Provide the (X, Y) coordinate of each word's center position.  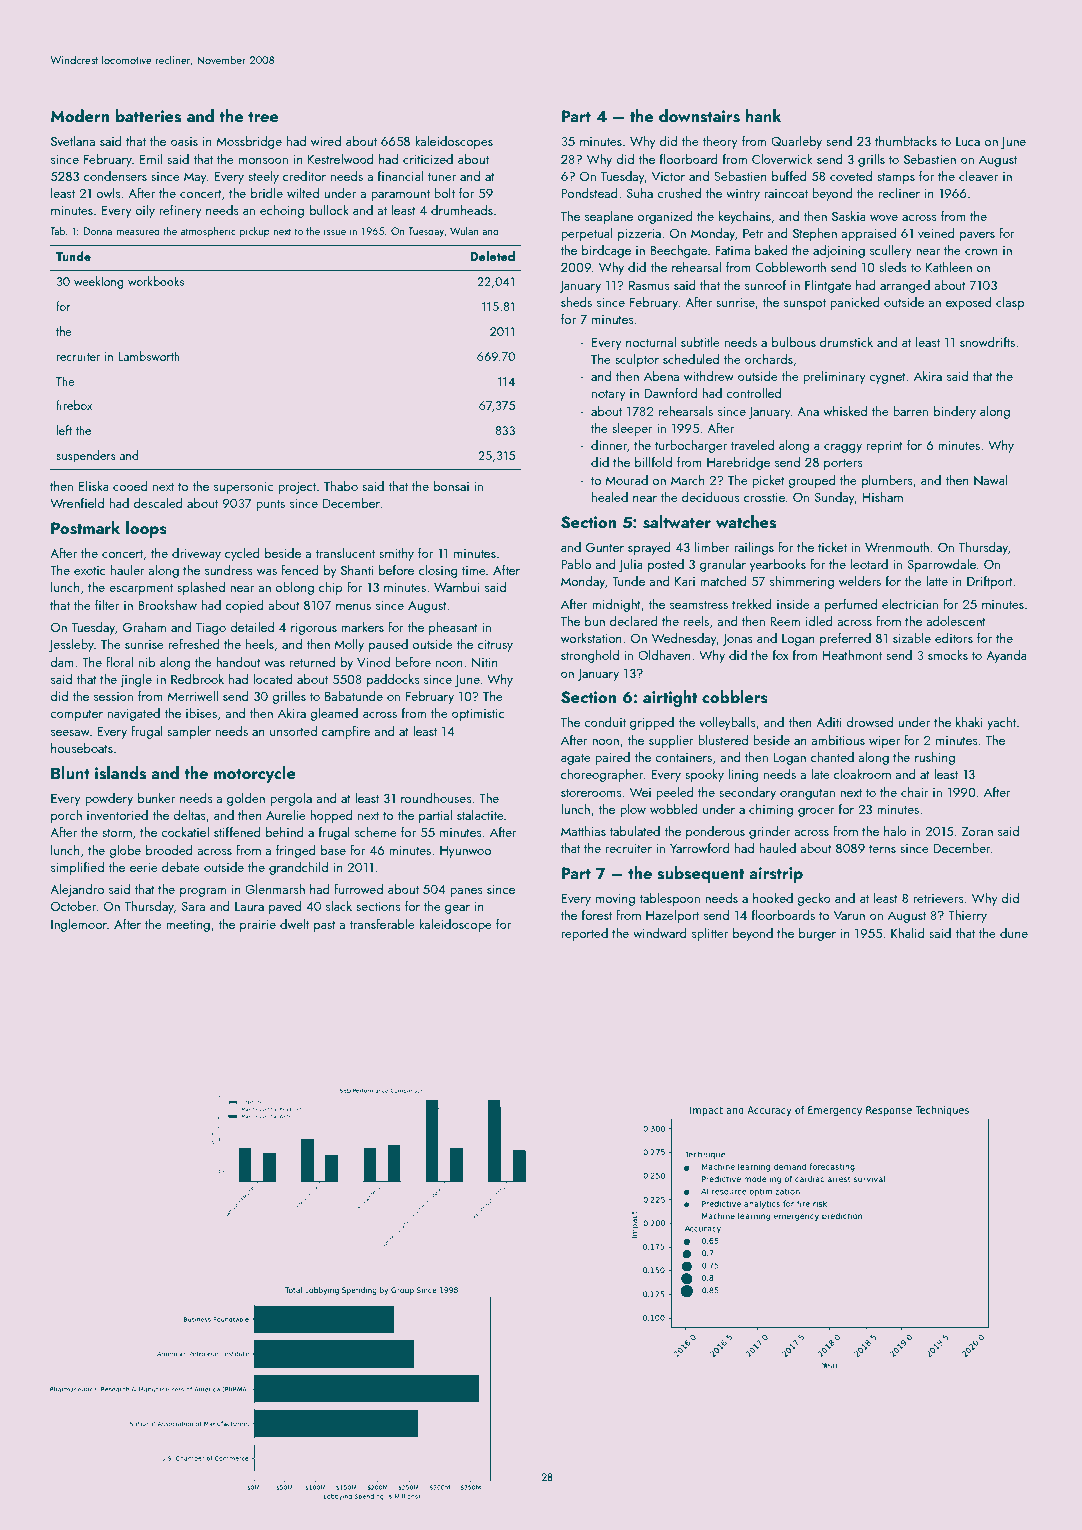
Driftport (990, 582)
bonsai (451, 486)
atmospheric (208, 231)
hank (764, 115)
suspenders (86, 456)
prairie (258, 926)
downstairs (699, 116)
